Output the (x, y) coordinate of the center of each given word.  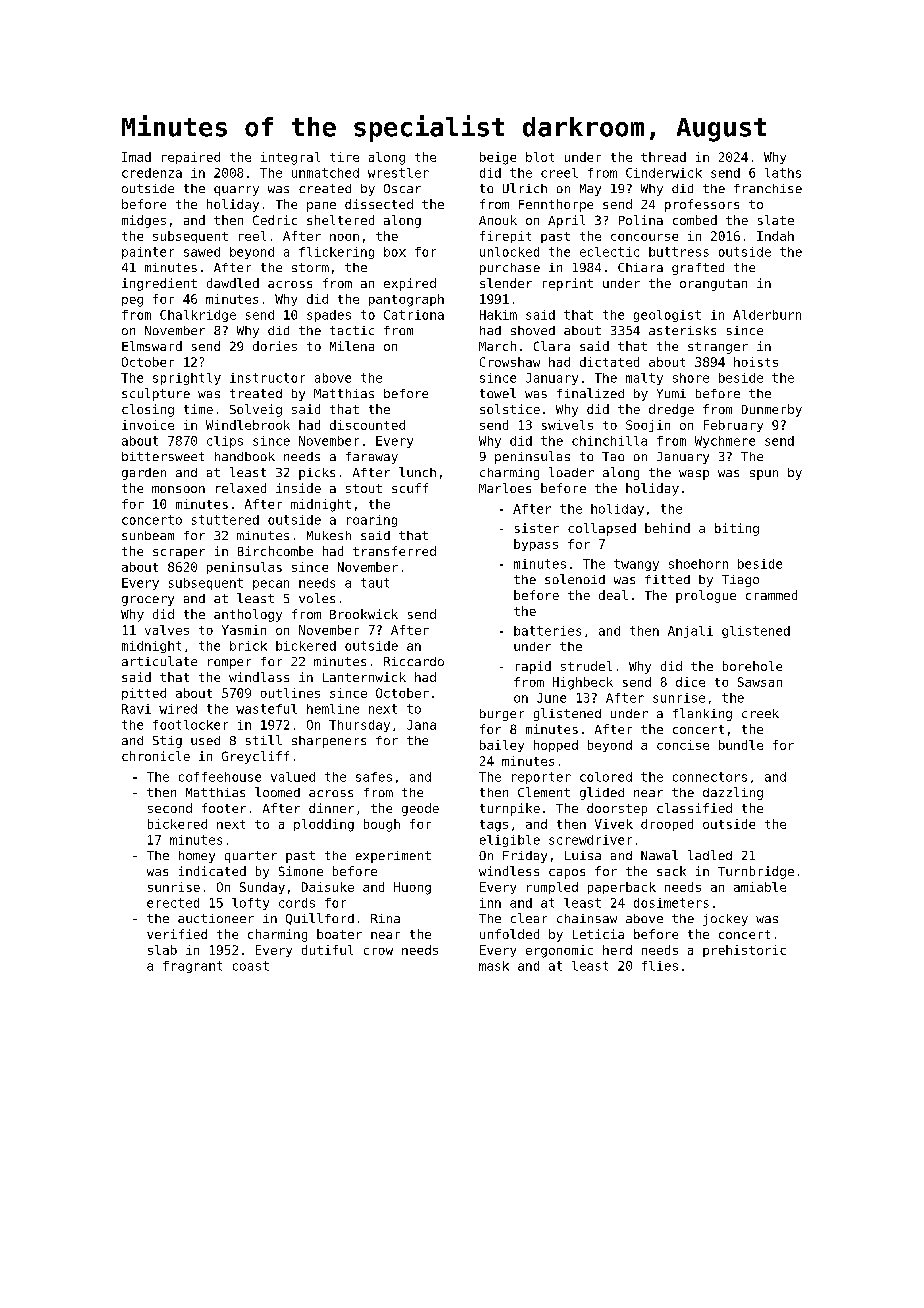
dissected (379, 204)
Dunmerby (772, 410)
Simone (301, 871)
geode (420, 809)
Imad (136, 157)
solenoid (575, 579)
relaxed (241, 488)
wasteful (266, 709)
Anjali (690, 632)
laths (783, 173)
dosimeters (671, 903)
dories (275, 346)
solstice (510, 409)
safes (374, 777)
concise (683, 745)
